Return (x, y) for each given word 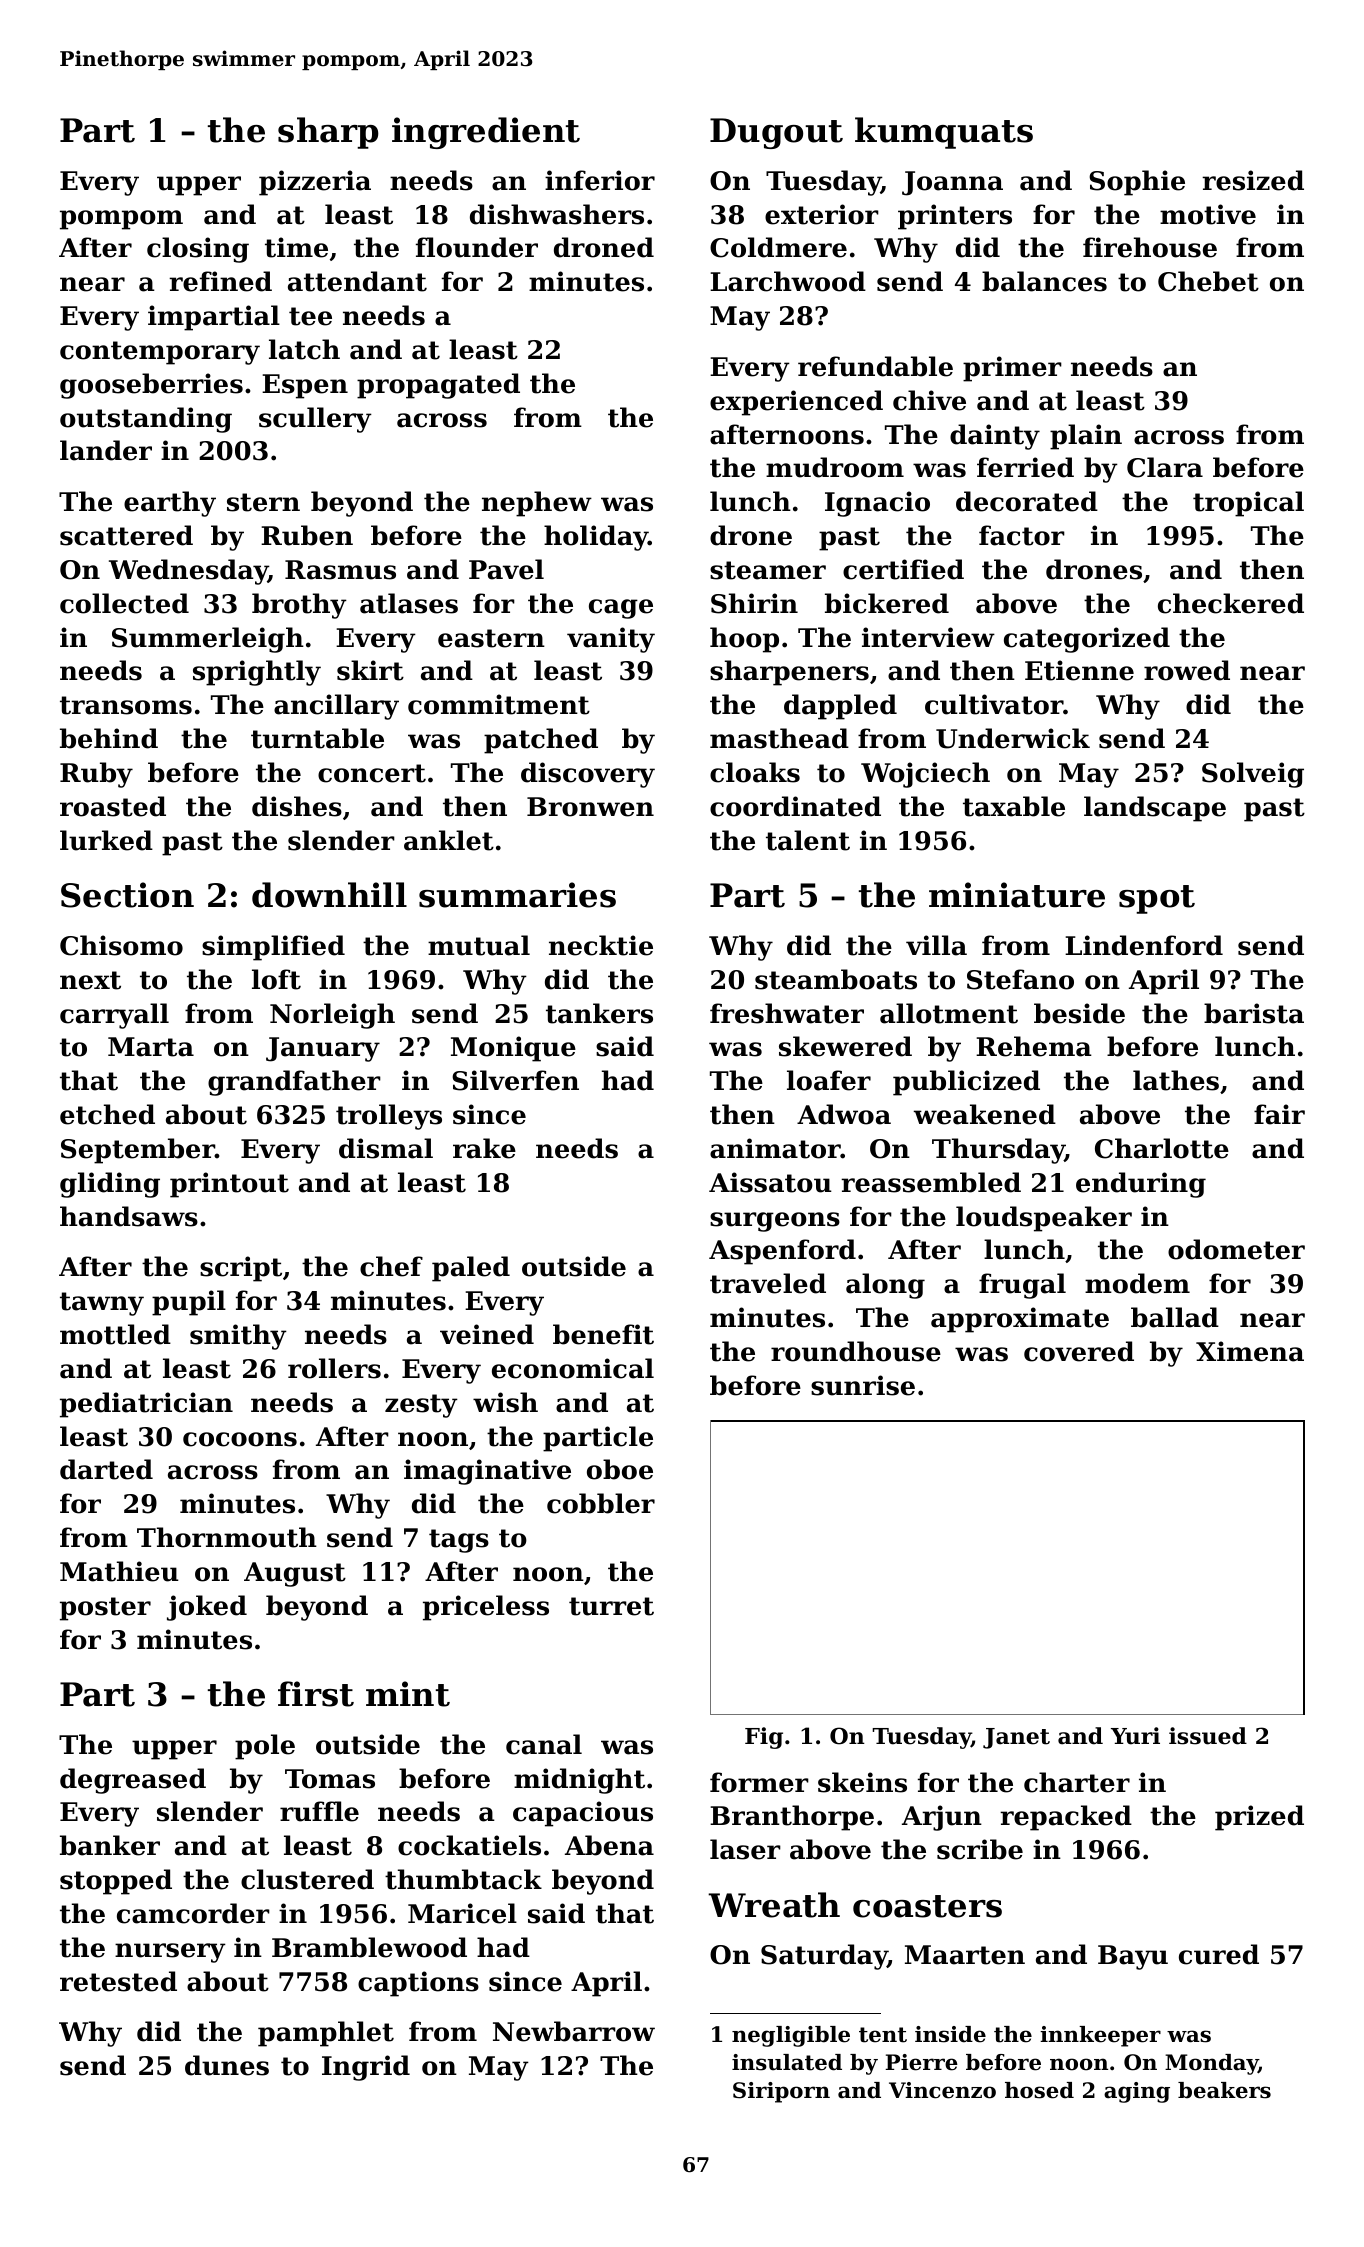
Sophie (1137, 183)
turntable (317, 738)
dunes (227, 2065)
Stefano (1020, 979)
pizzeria (315, 183)
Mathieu (119, 1571)
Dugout (776, 133)
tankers (599, 1013)
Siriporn (781, 2092)
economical (573, 1368)
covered (1079, 1351)
